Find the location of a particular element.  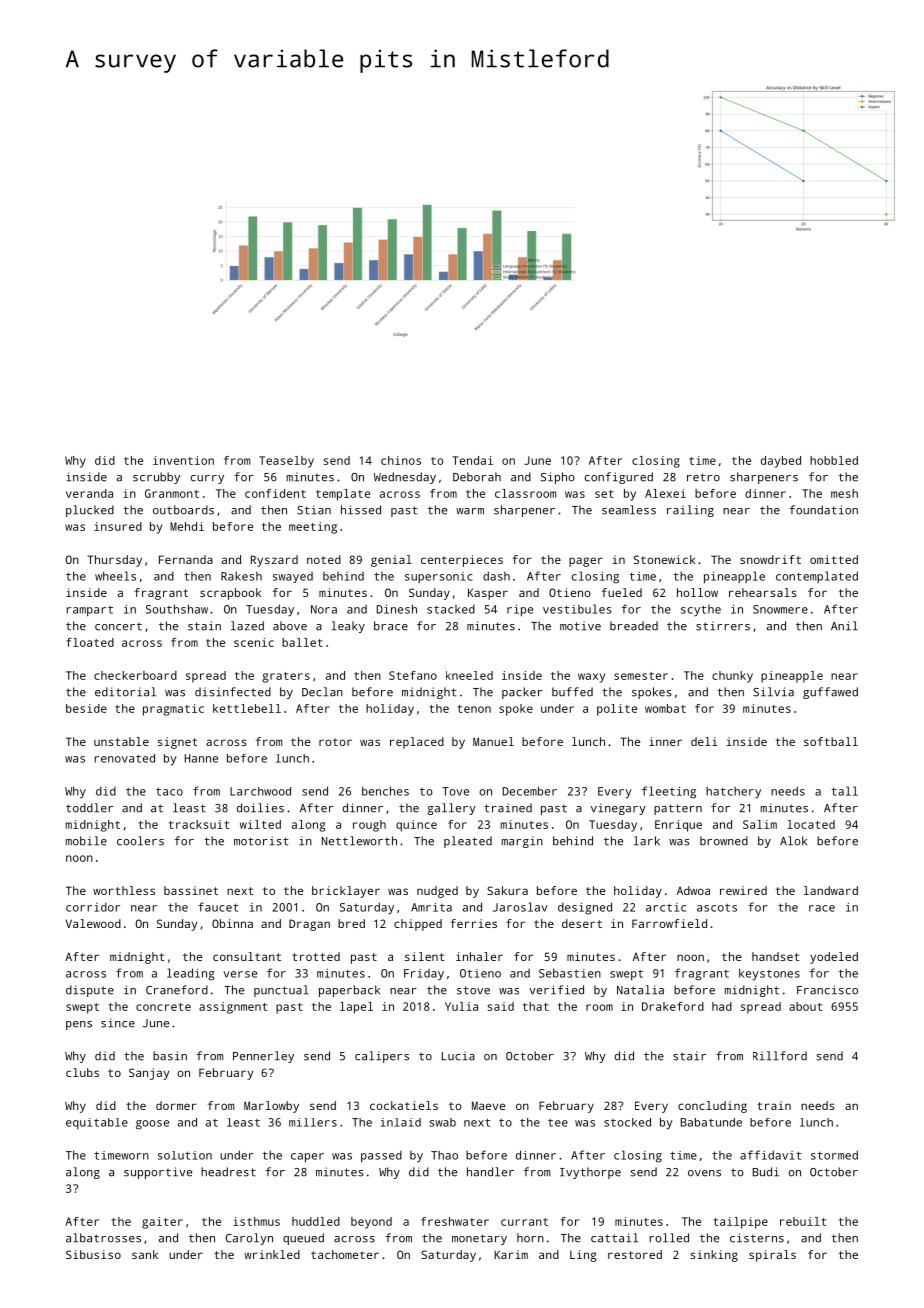

bassinet is located at coordinates (191, 890).
